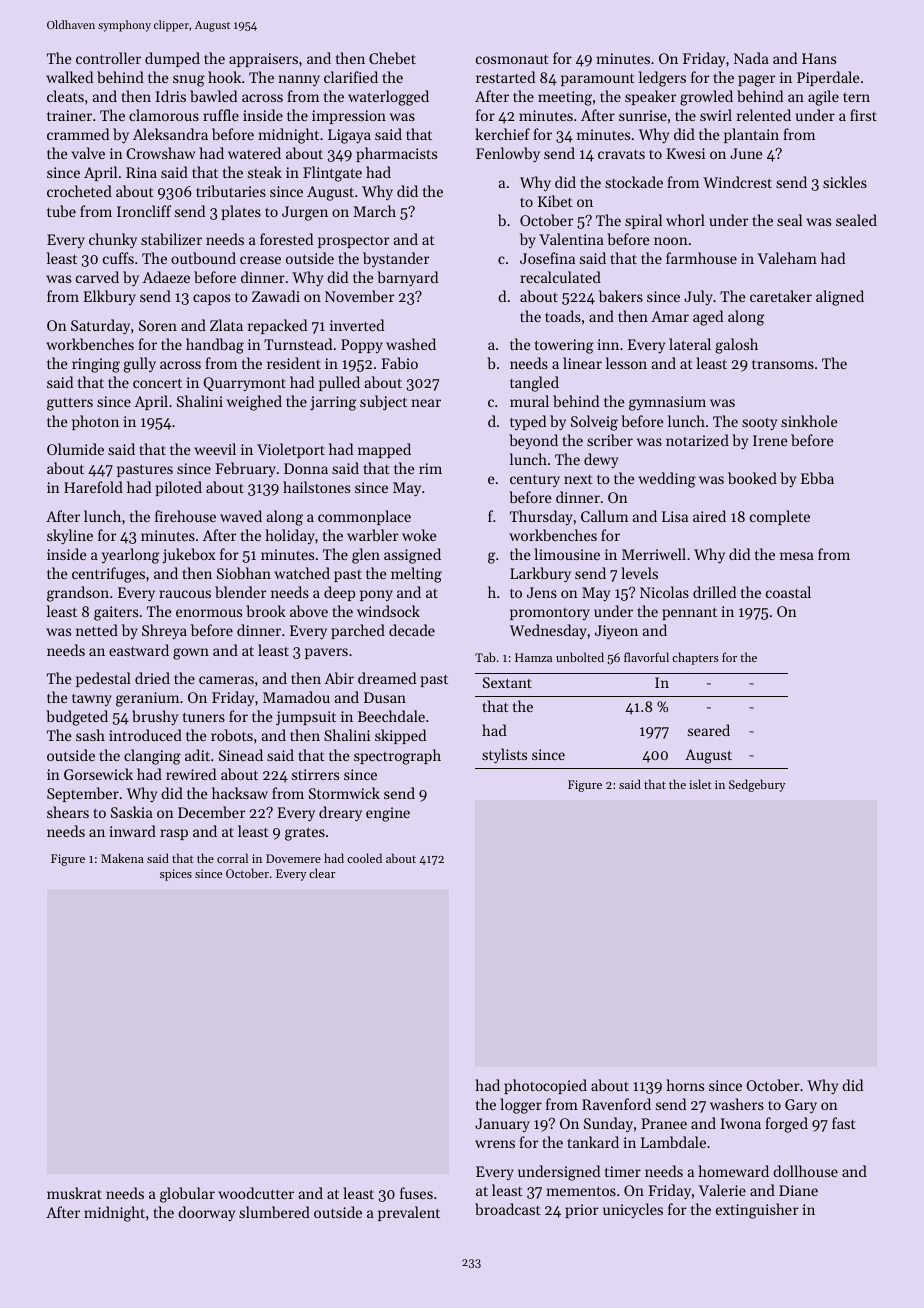  What do you see at coordinates (122, 858) in the screenshot?
I see `Makena` at bounding box center [122, 858].
